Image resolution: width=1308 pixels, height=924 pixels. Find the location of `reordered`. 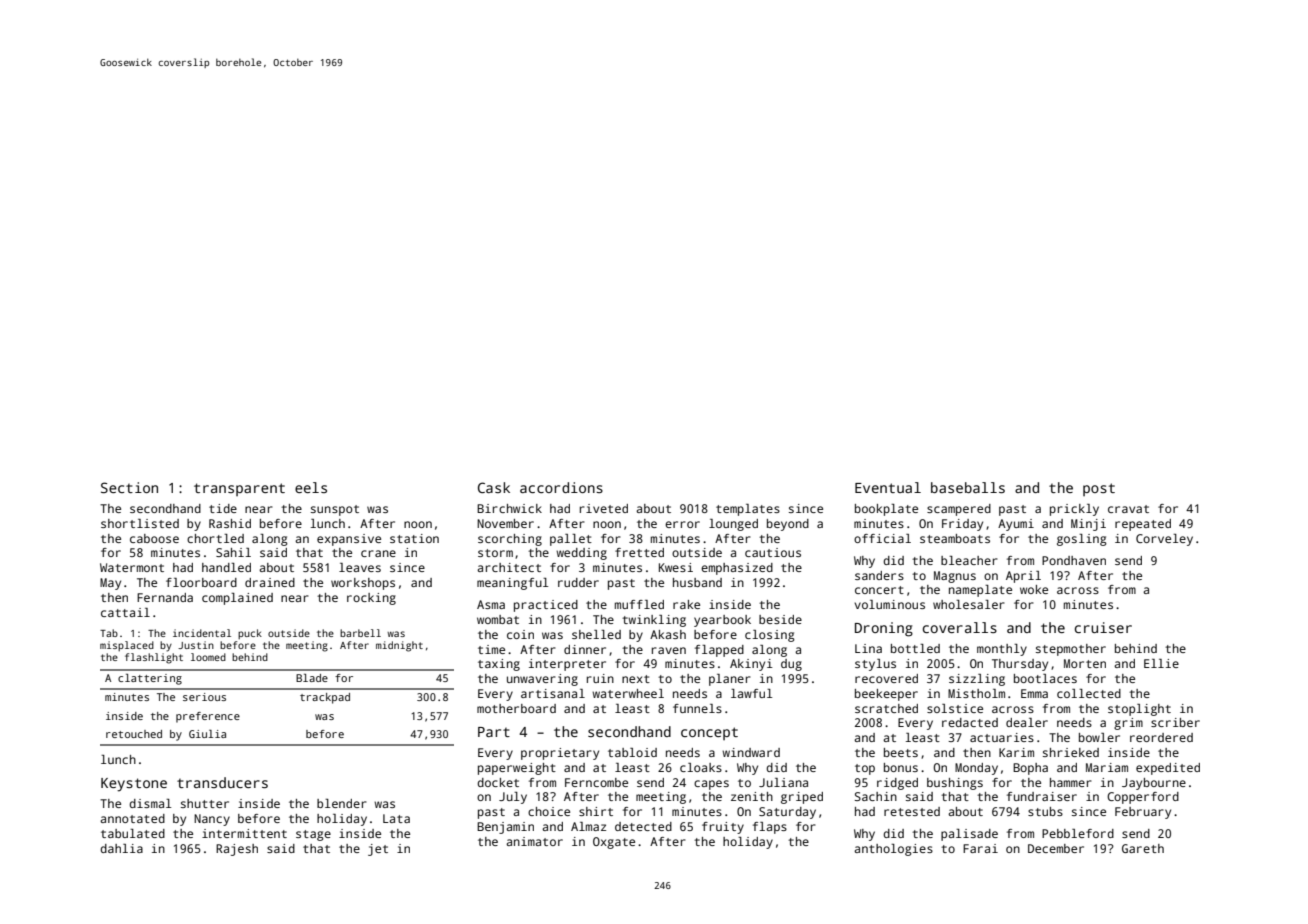

reordered is located at coordinates (1161, 737).
